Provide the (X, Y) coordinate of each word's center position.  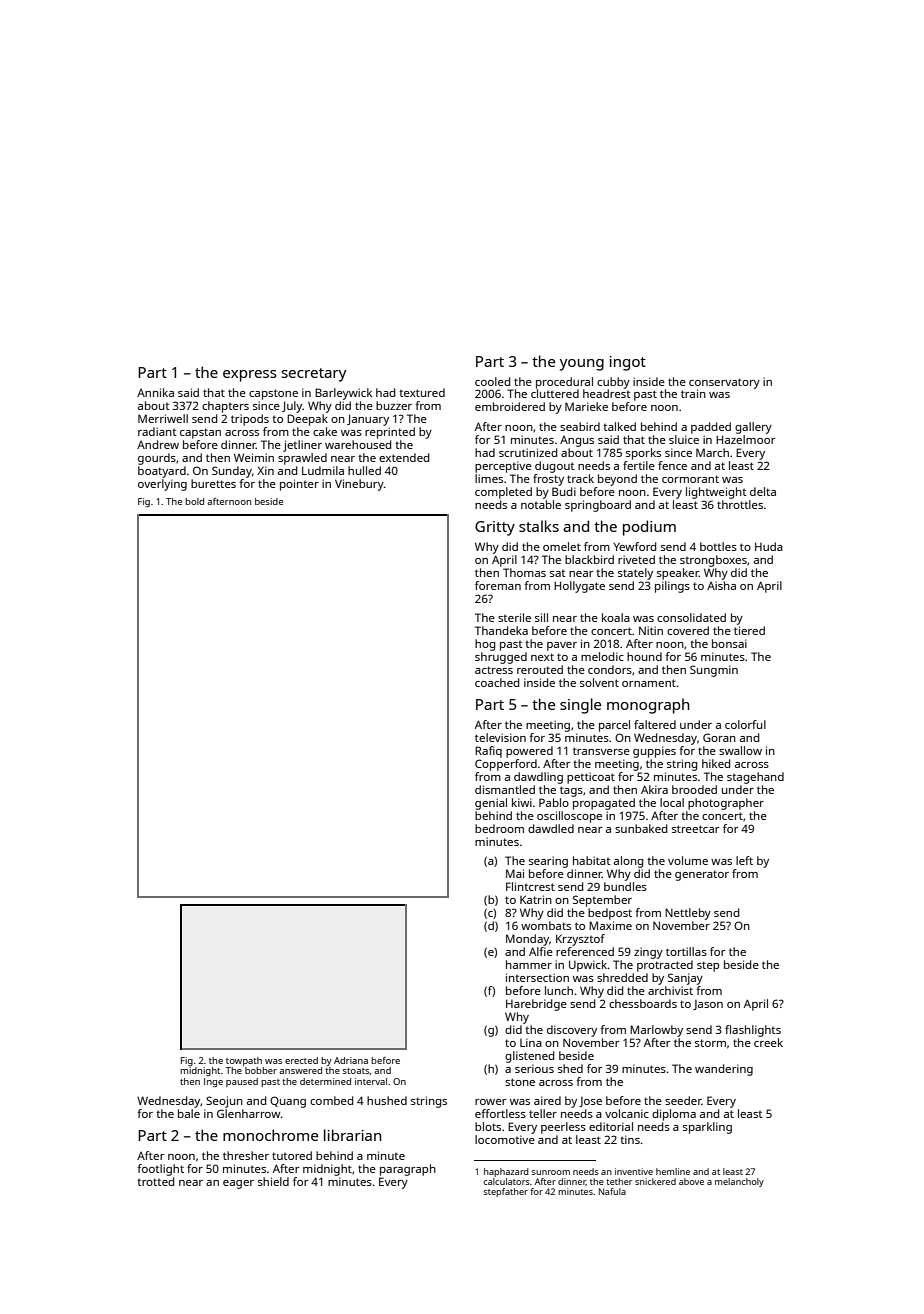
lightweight (716, 493)
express (250, 376)
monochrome (270, 1135)
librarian (352, 1135)
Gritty (495, 528)
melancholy (739, 1182)
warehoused (358, 444)
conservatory (724, 383)
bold (194, 501)
